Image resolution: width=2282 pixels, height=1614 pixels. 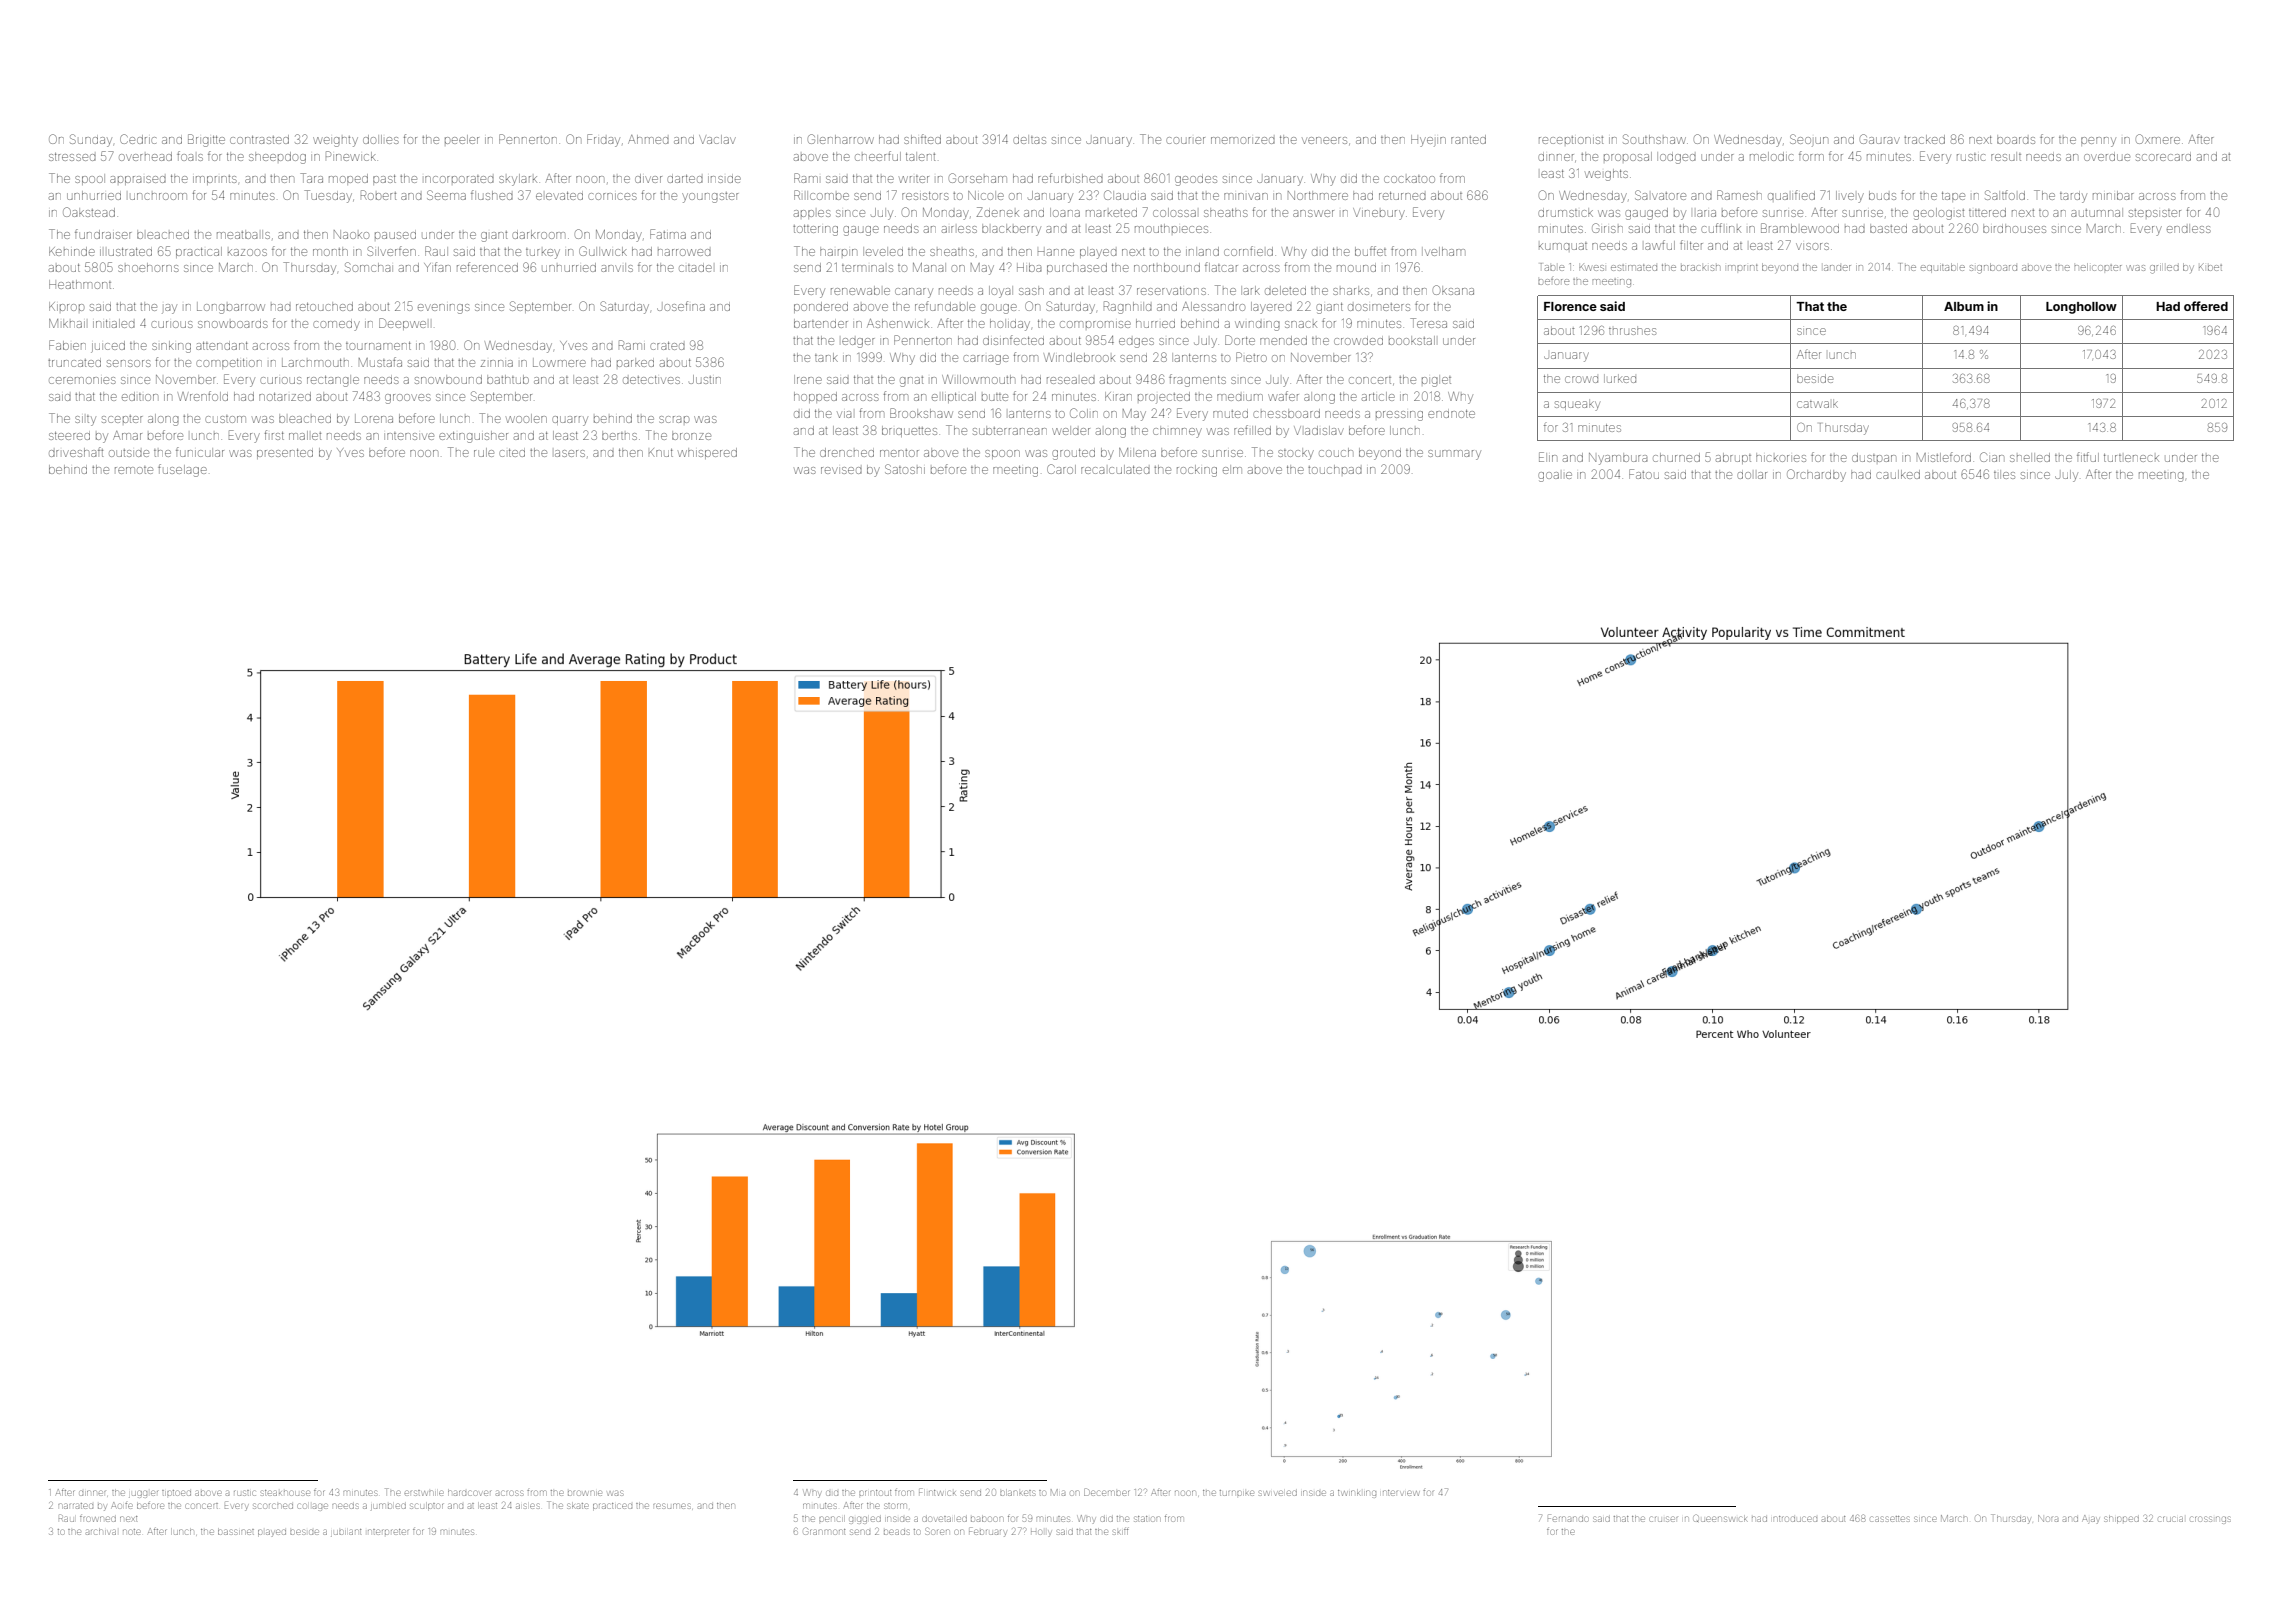 What do you see at coordinates (381, 139) in the screenshot?
I see `dollies` at bounding box center [381, 139].
